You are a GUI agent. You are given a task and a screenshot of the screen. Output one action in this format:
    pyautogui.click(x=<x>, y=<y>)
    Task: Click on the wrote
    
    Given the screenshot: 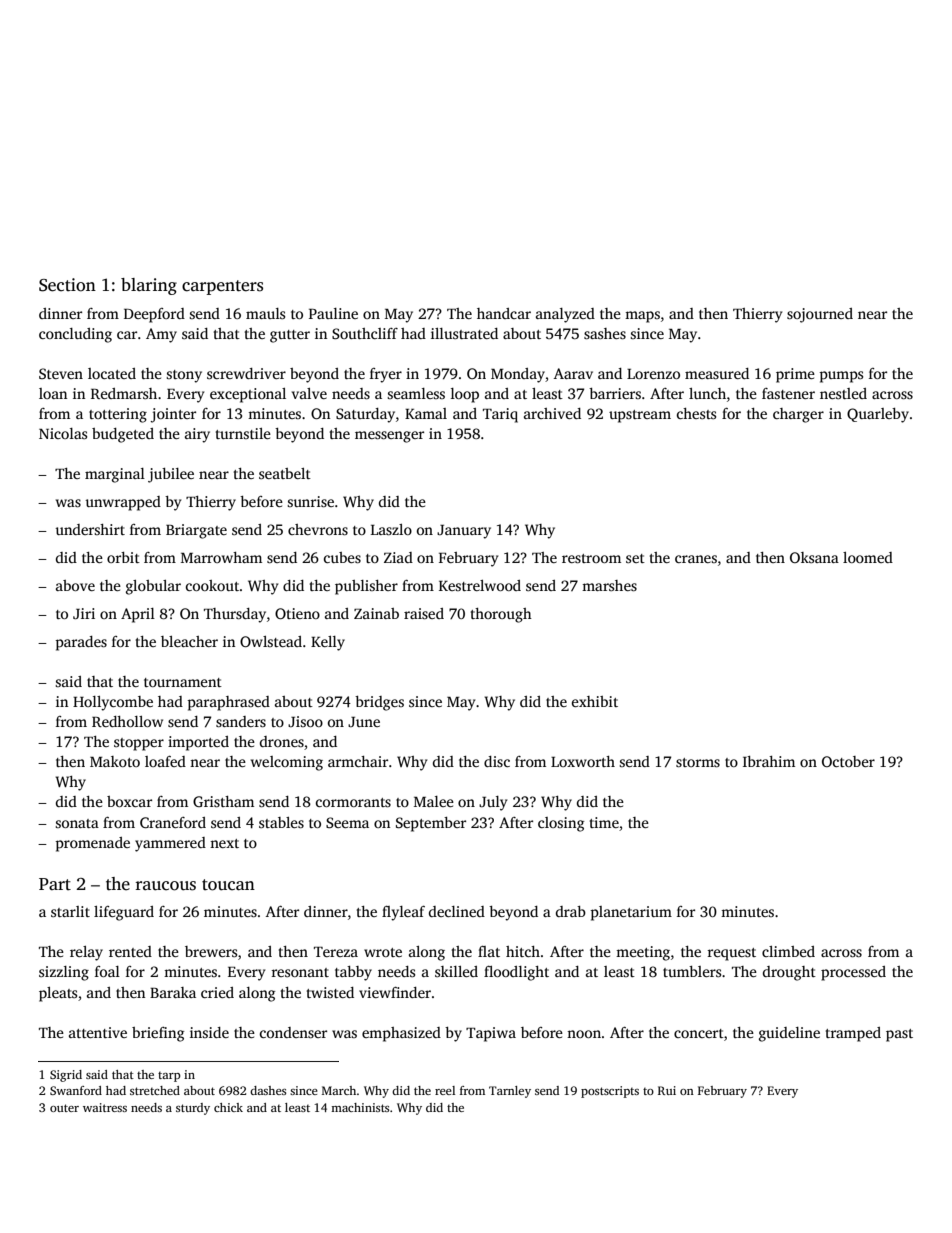 What is the action you would take?
    pyautogui.click(x=383, y=952)
